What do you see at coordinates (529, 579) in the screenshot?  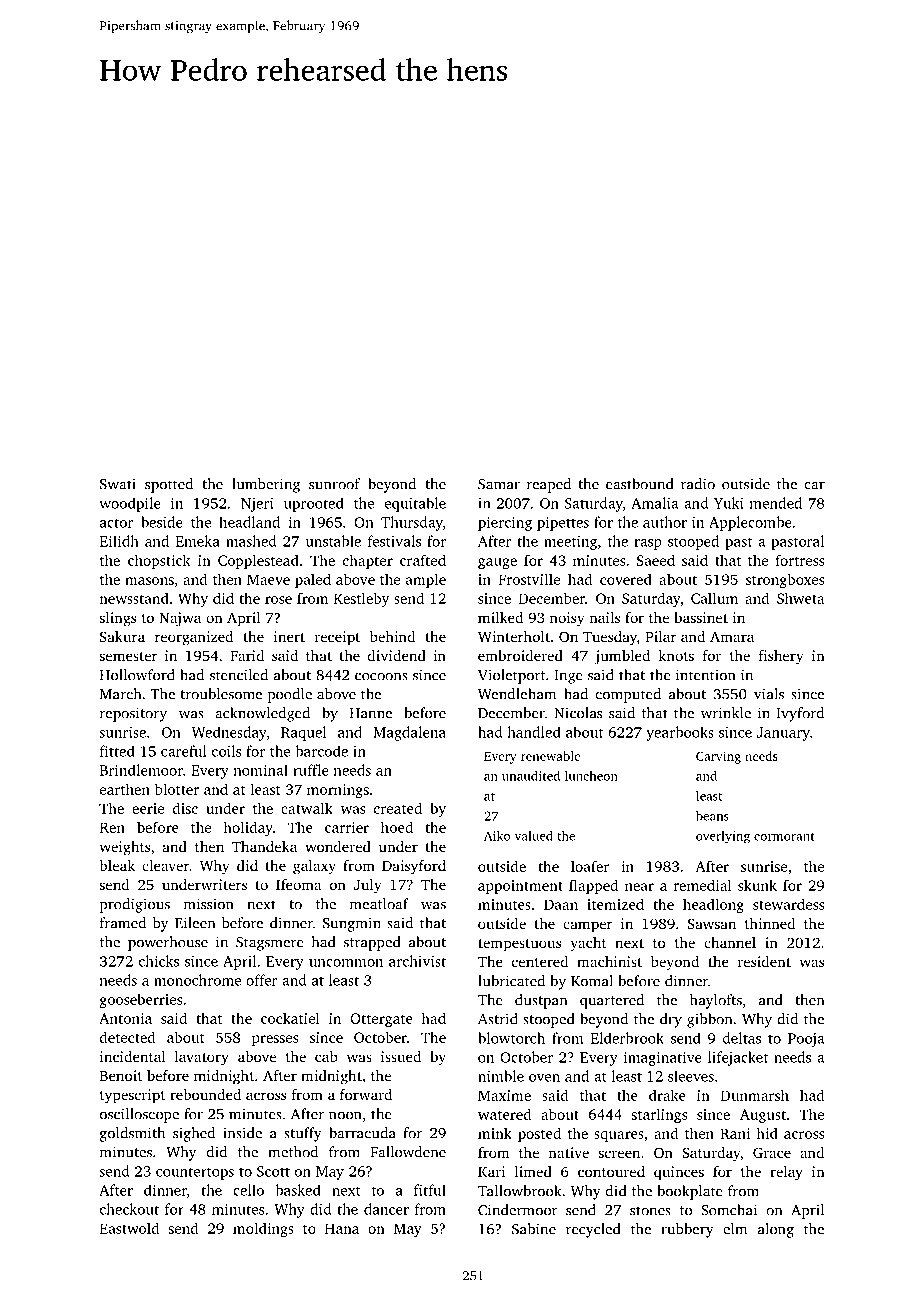 I see `Frostville` at bounding box center [529, 579].
